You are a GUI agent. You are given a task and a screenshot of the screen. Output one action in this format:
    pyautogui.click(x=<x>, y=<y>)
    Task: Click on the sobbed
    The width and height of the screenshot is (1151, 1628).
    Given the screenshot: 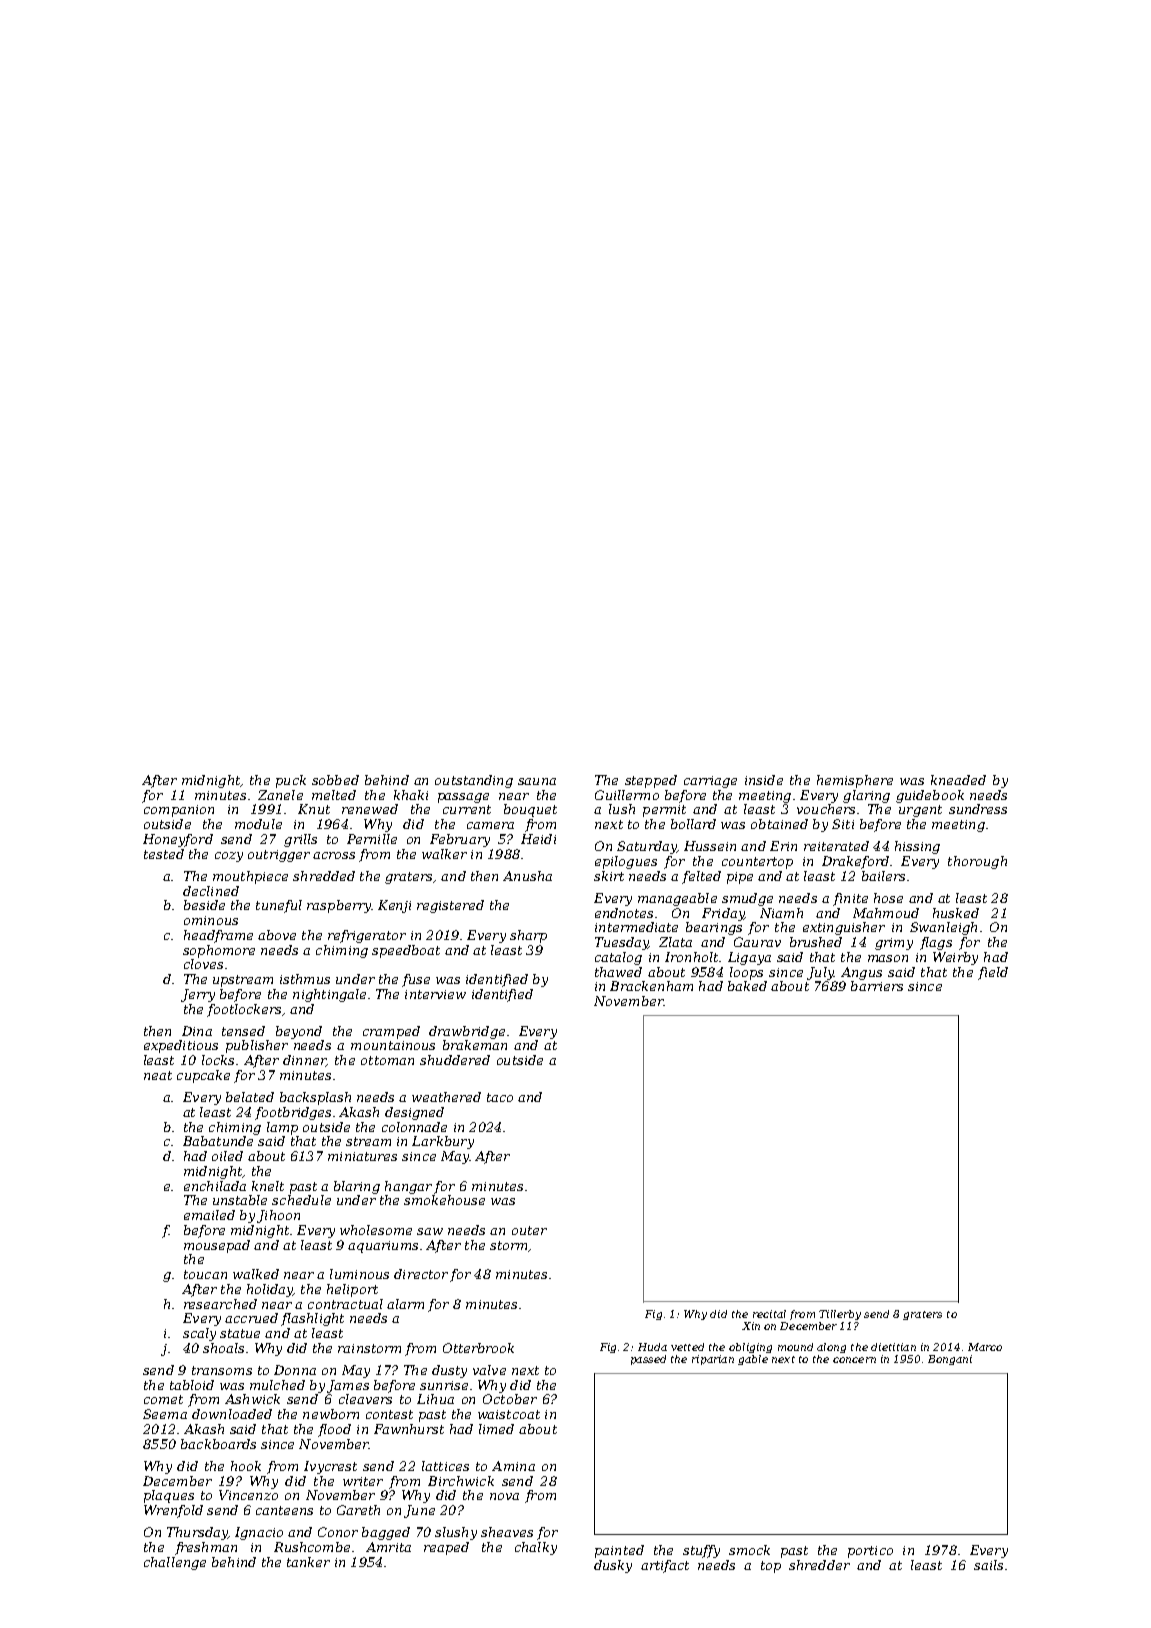 What is the action you would take?
    pyautogui.click(x=335, y=780)
